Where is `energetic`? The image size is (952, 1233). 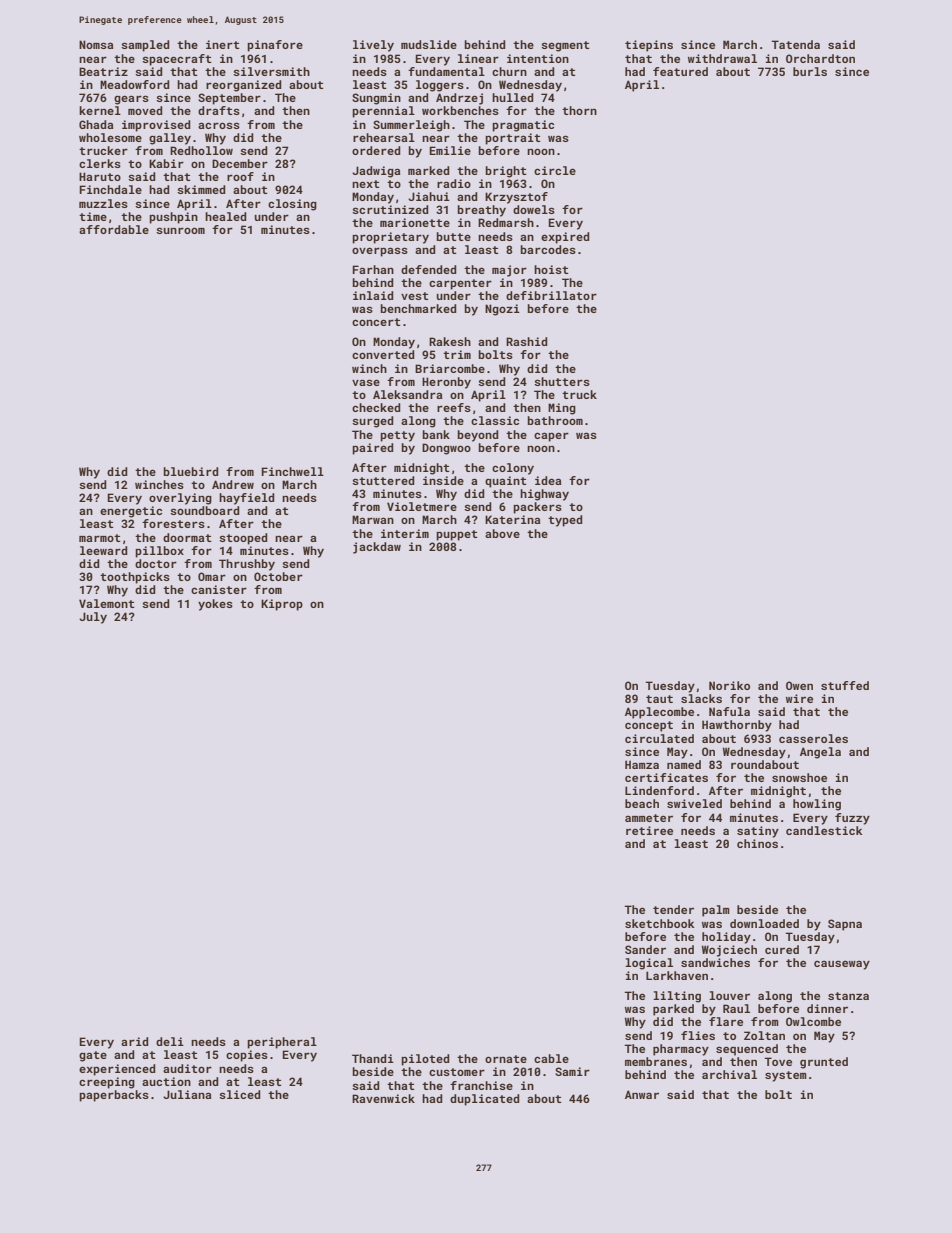
energetic is located at coordinates (131, 512).
